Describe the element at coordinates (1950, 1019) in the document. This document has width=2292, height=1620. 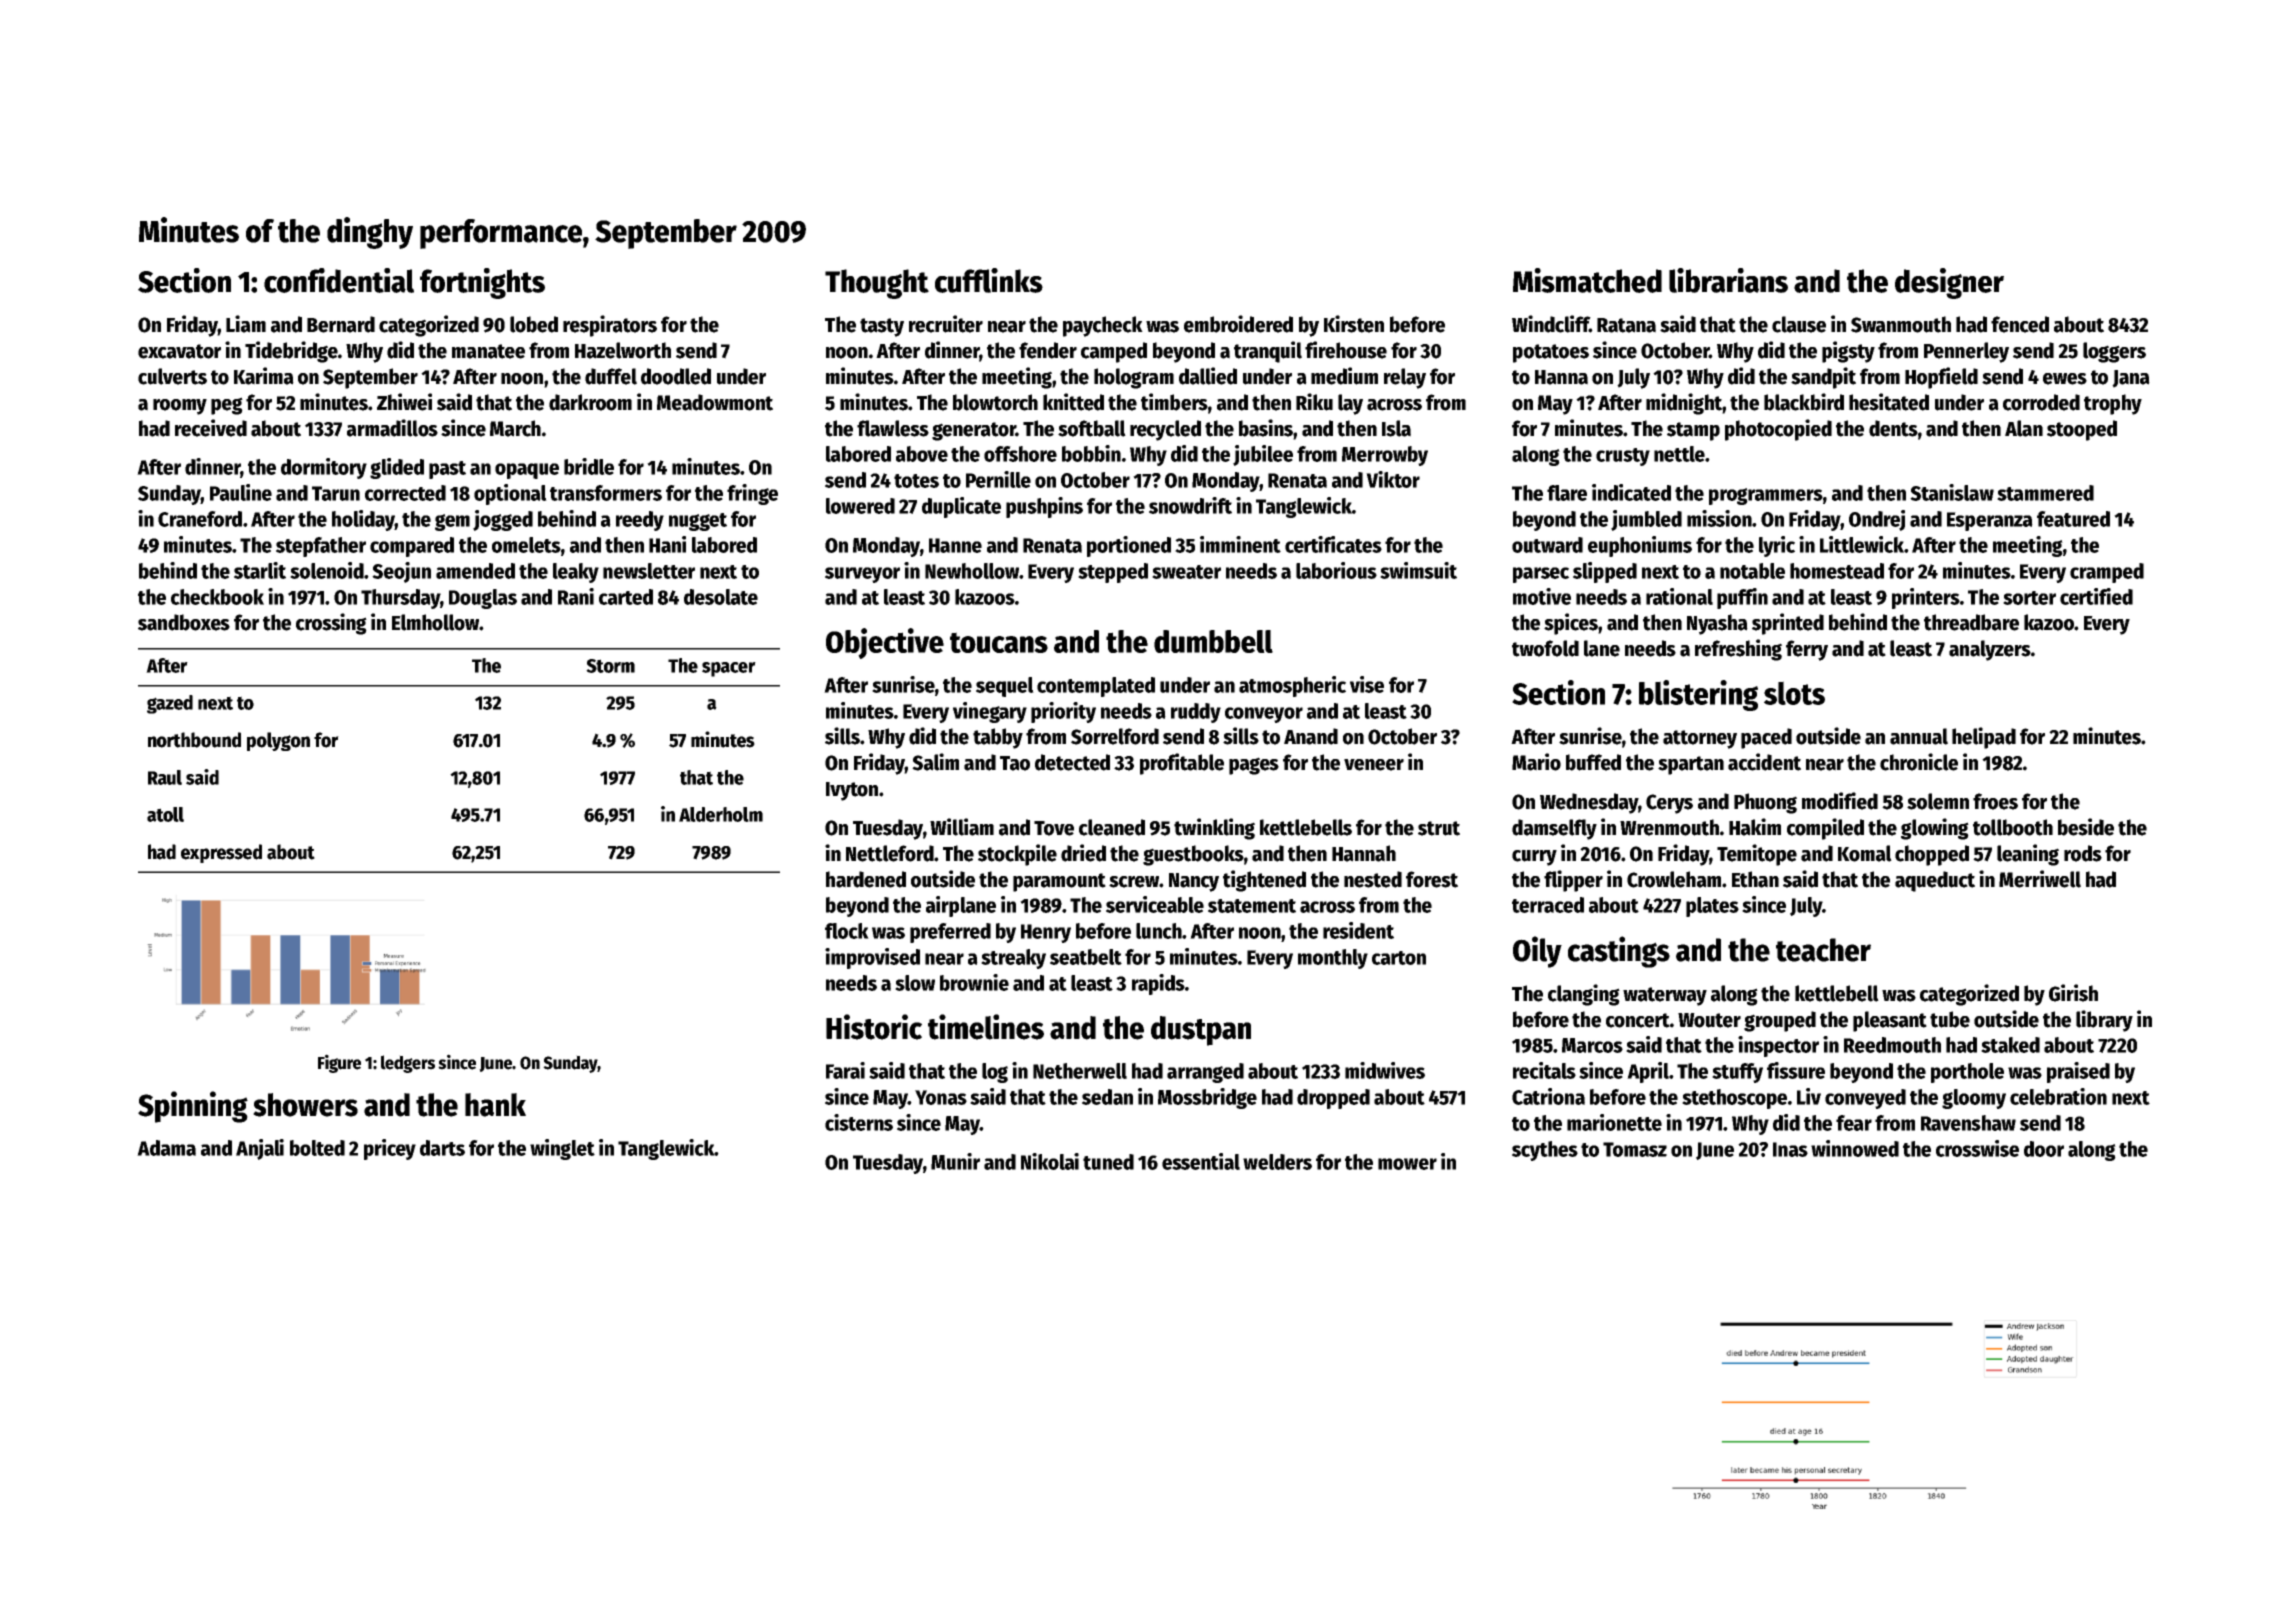
I see `tube` at that location.
